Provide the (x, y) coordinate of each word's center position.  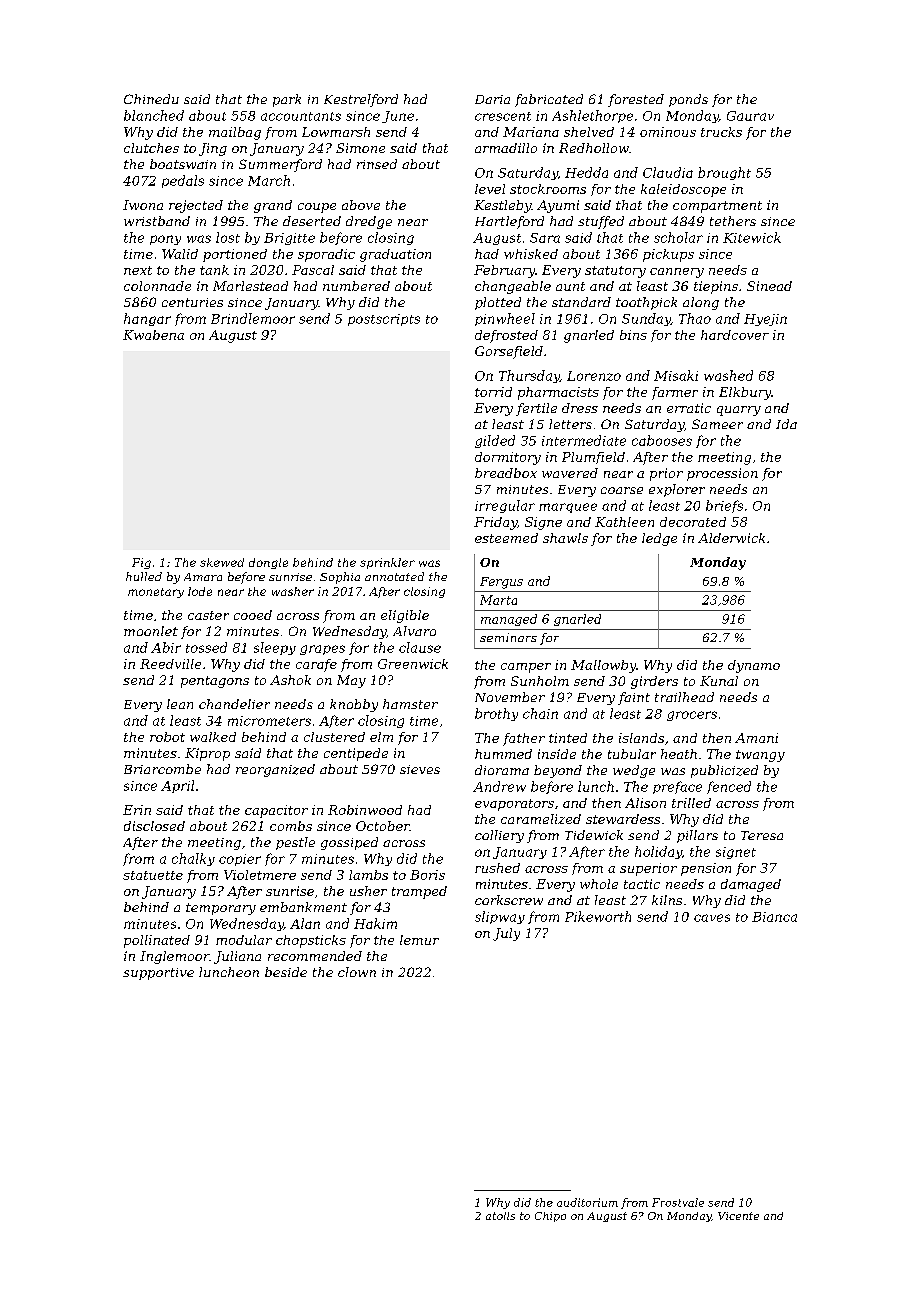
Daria (492, 99)
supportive (158, 974)
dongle (268, 563)
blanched (154, 115)
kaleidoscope (683, 190)
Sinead (769, 286)
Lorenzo (594, 376)
